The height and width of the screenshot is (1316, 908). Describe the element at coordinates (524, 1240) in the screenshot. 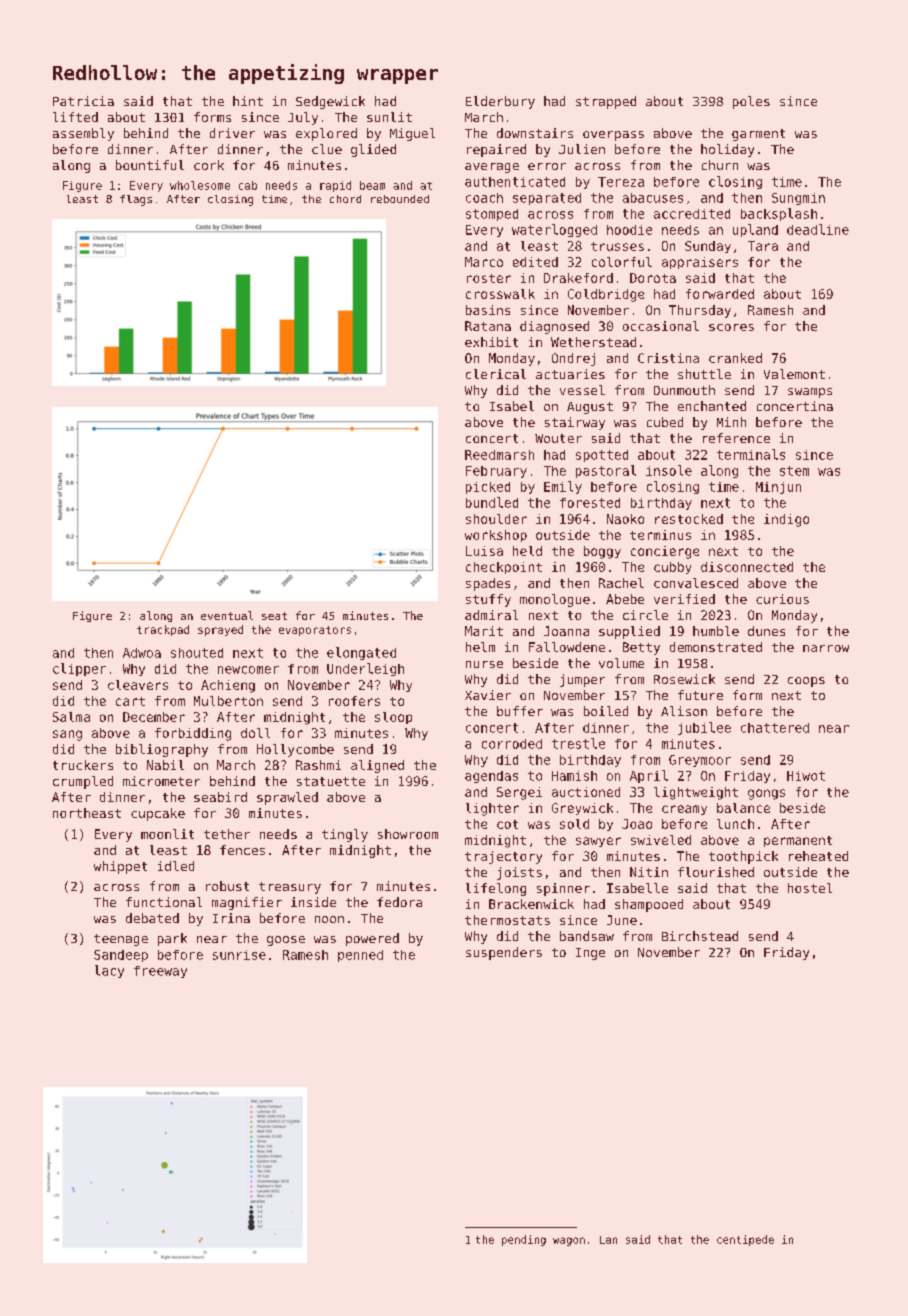

I see `pending` at that location.
